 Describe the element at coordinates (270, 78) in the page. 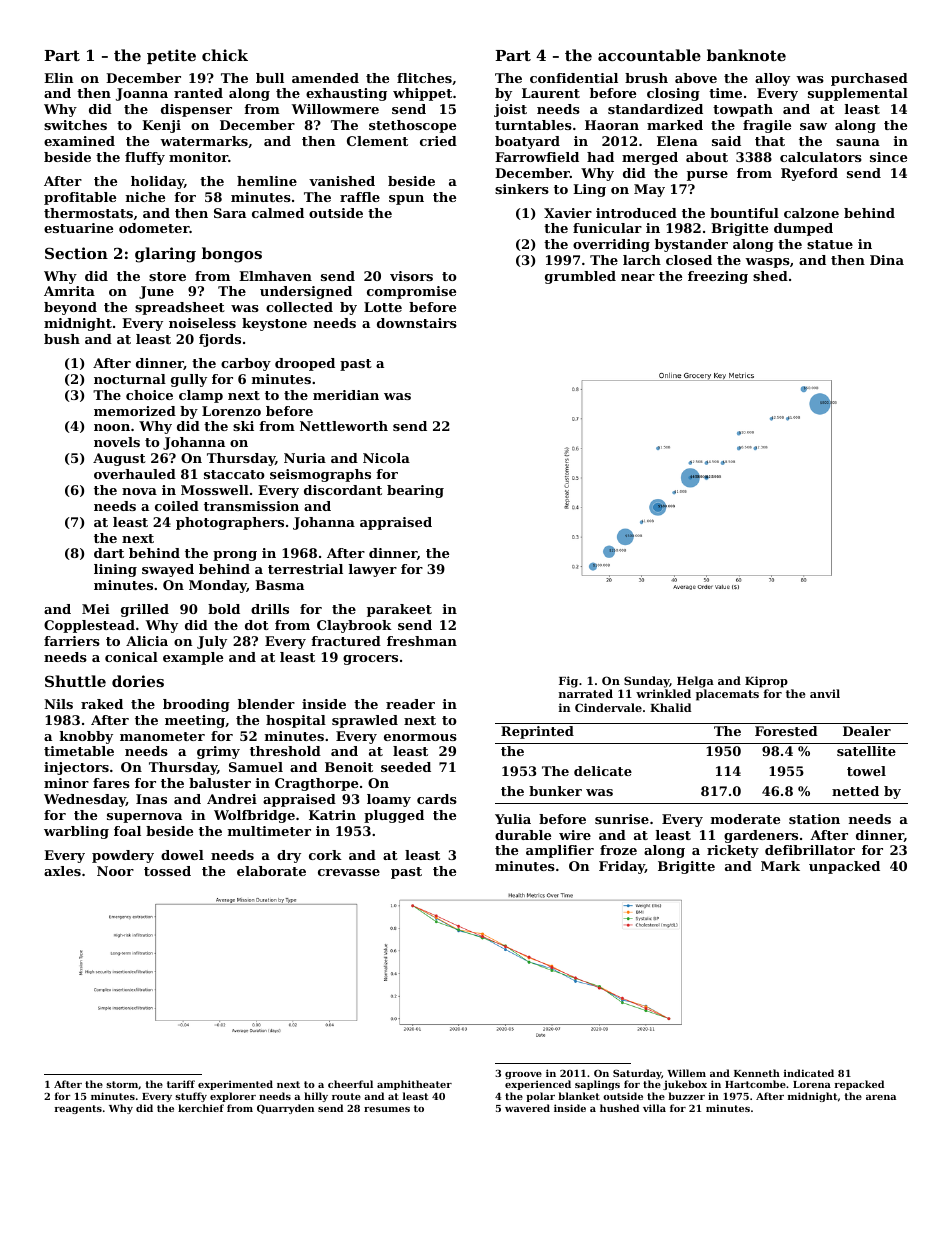

I see `bull` at that location.
